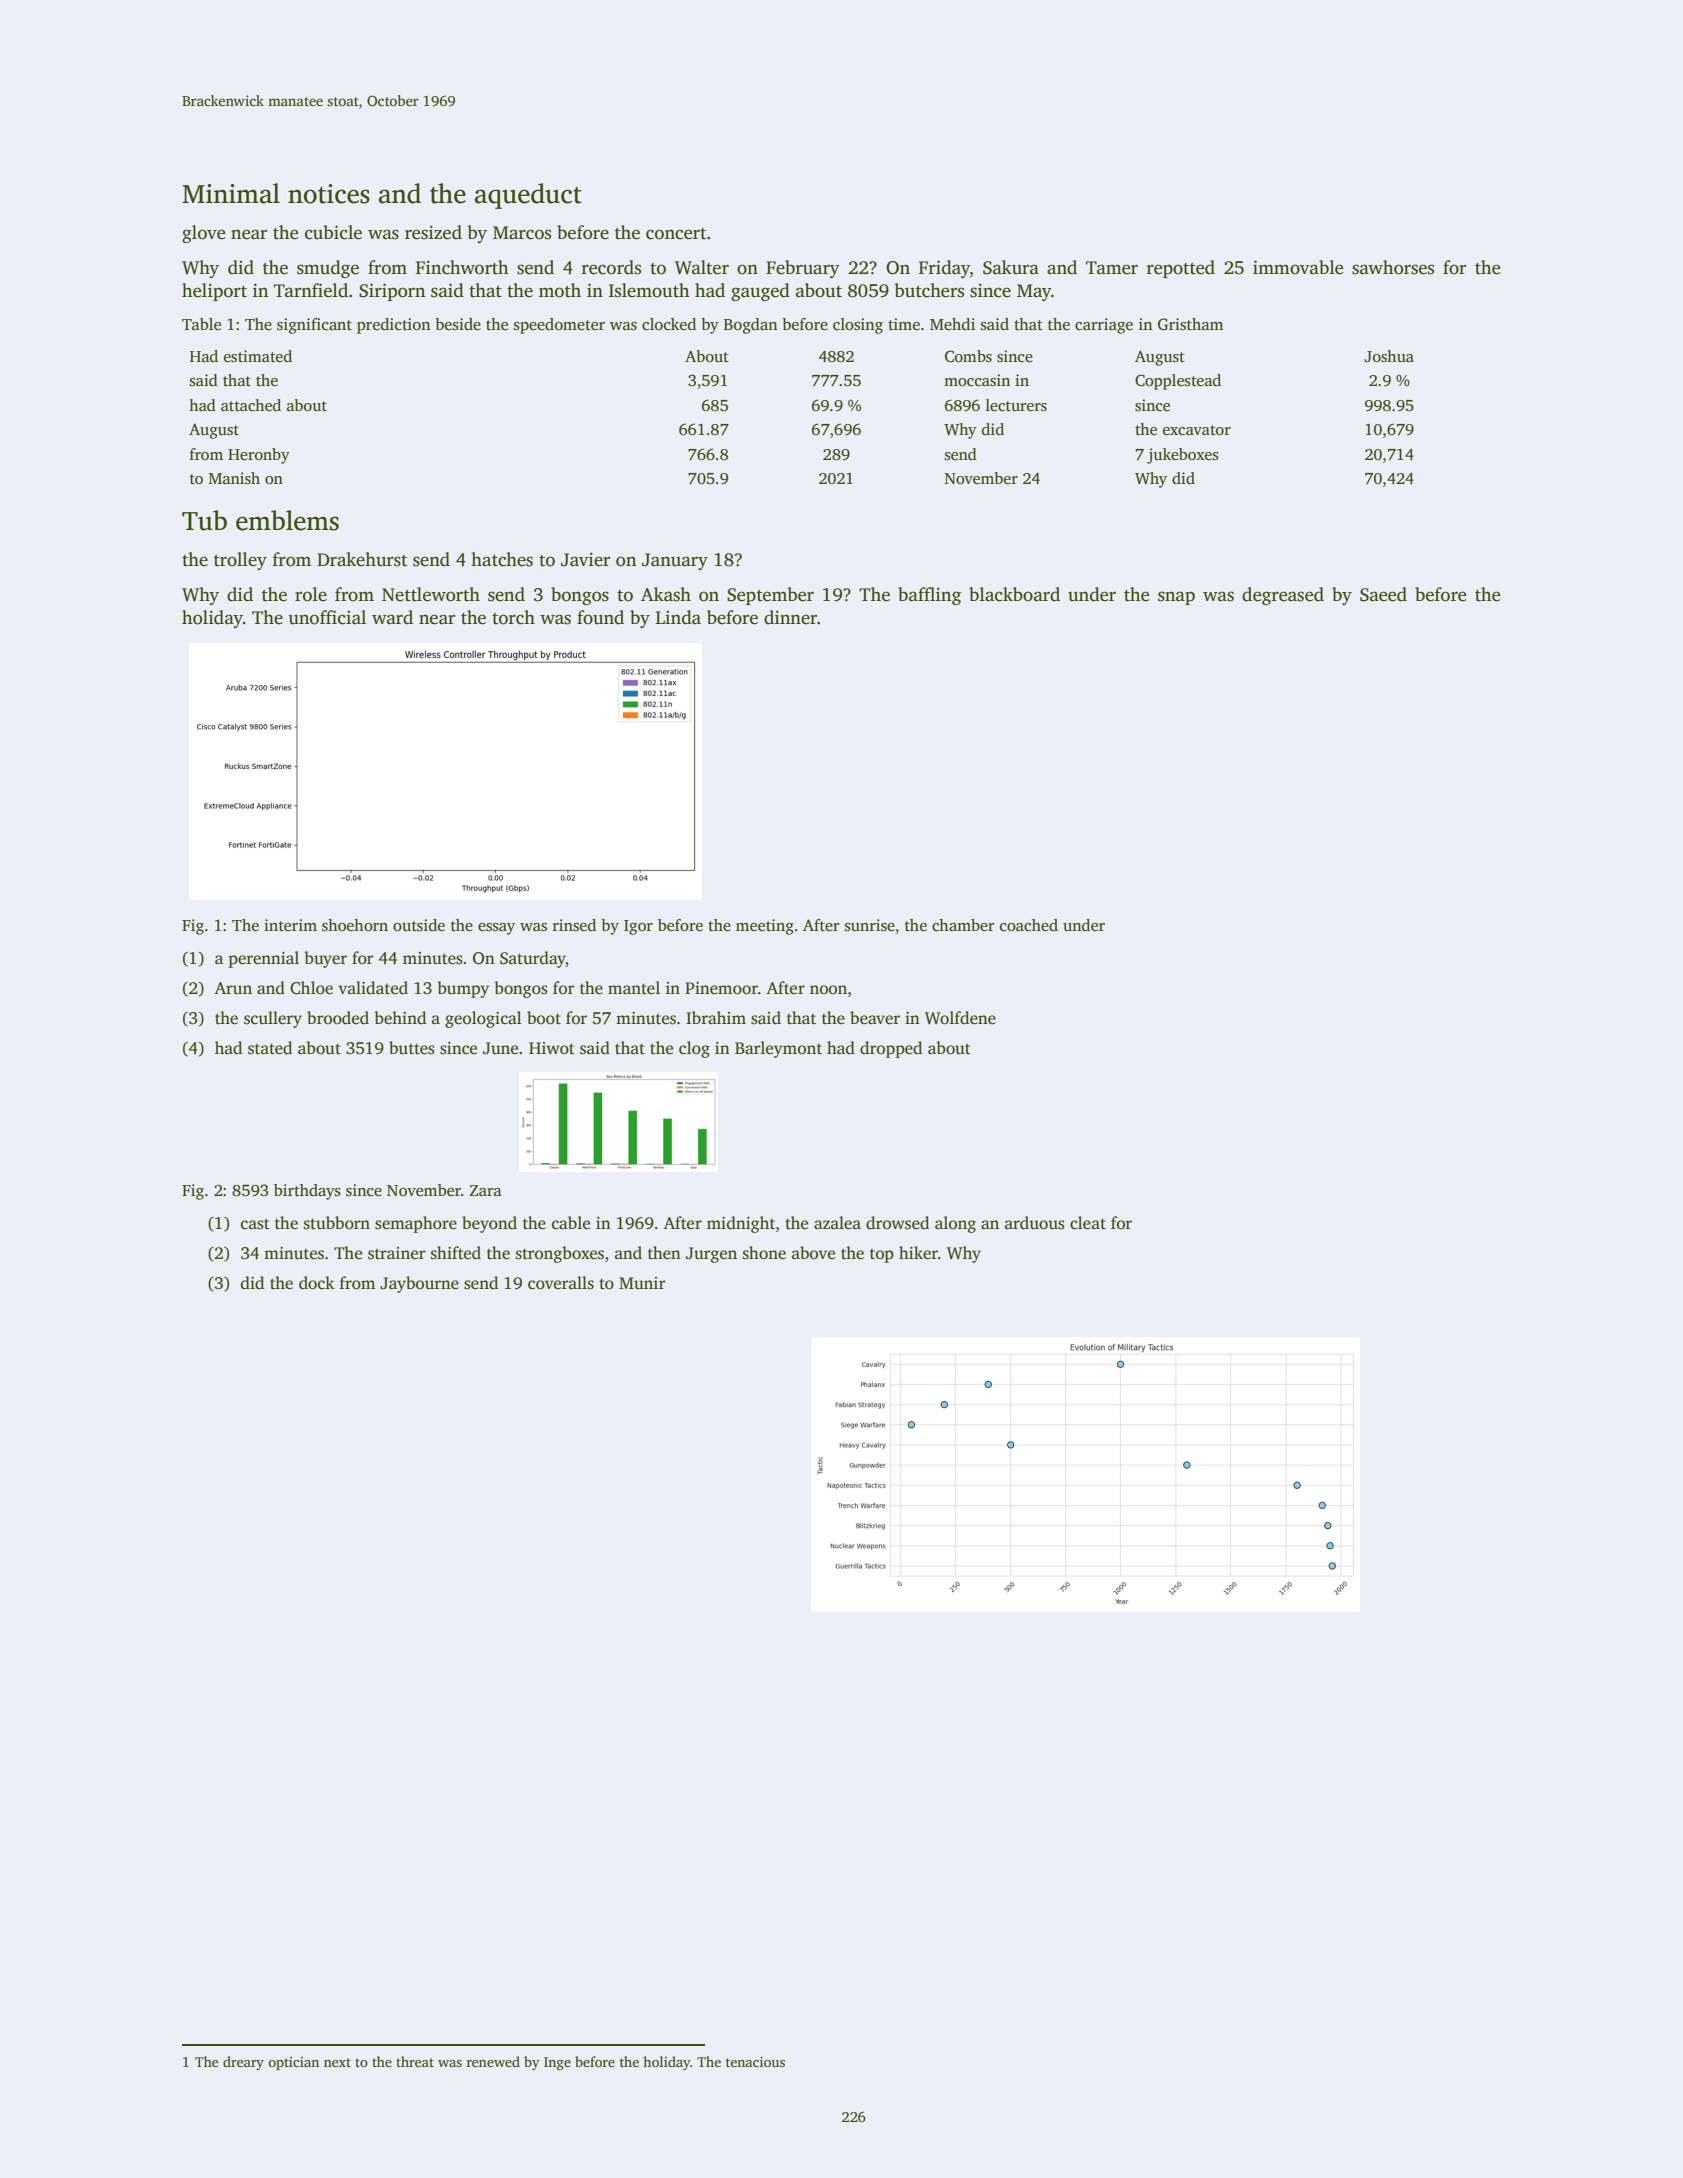 Image resolution: width=1683 pixels, height=2178 pixels. What do you see at coordinates (929, 290) in the screenshot?
I see `butchers` at bounding box center [929, 290].
